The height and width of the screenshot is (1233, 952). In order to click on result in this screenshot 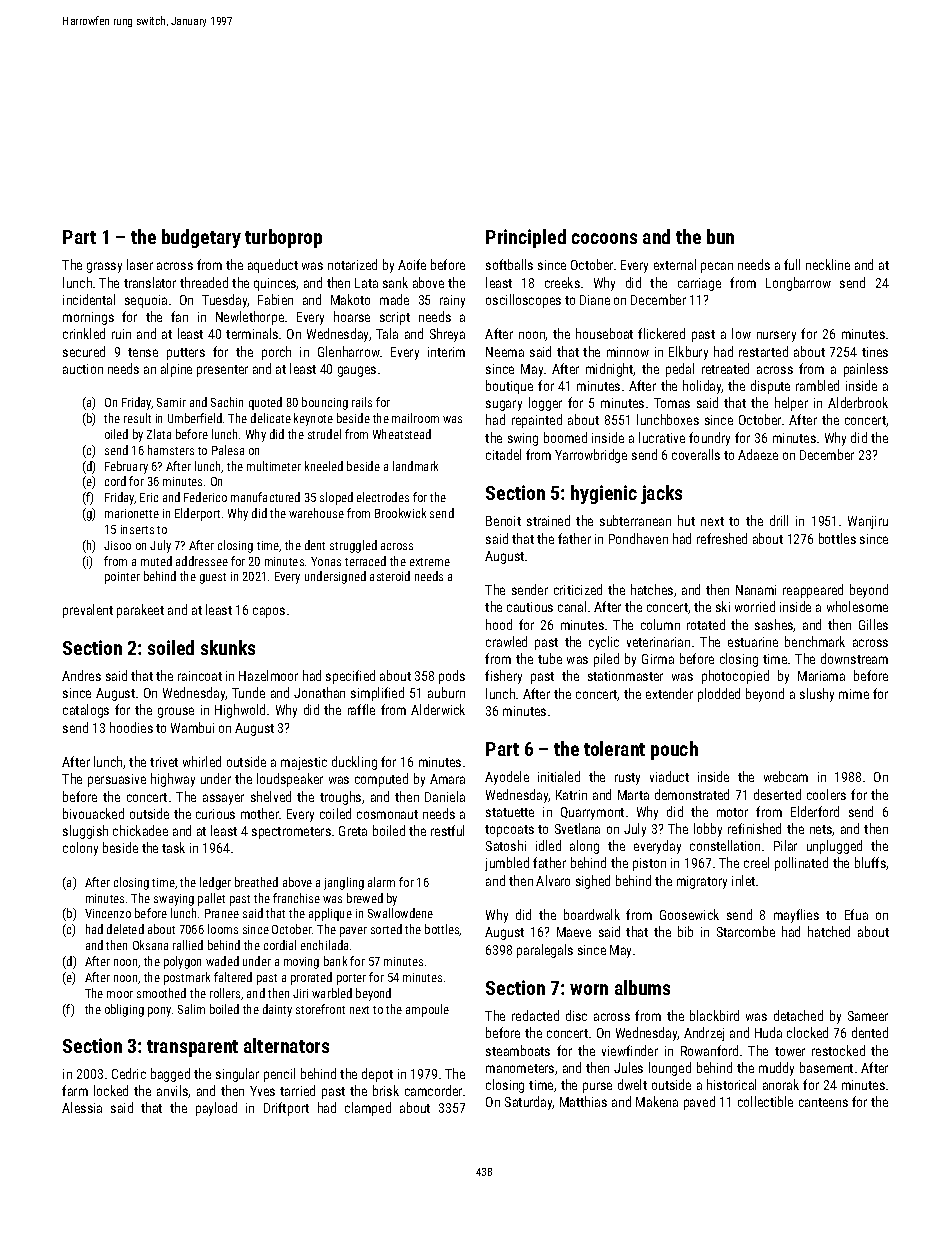, I will do `click(137, 418)`.
